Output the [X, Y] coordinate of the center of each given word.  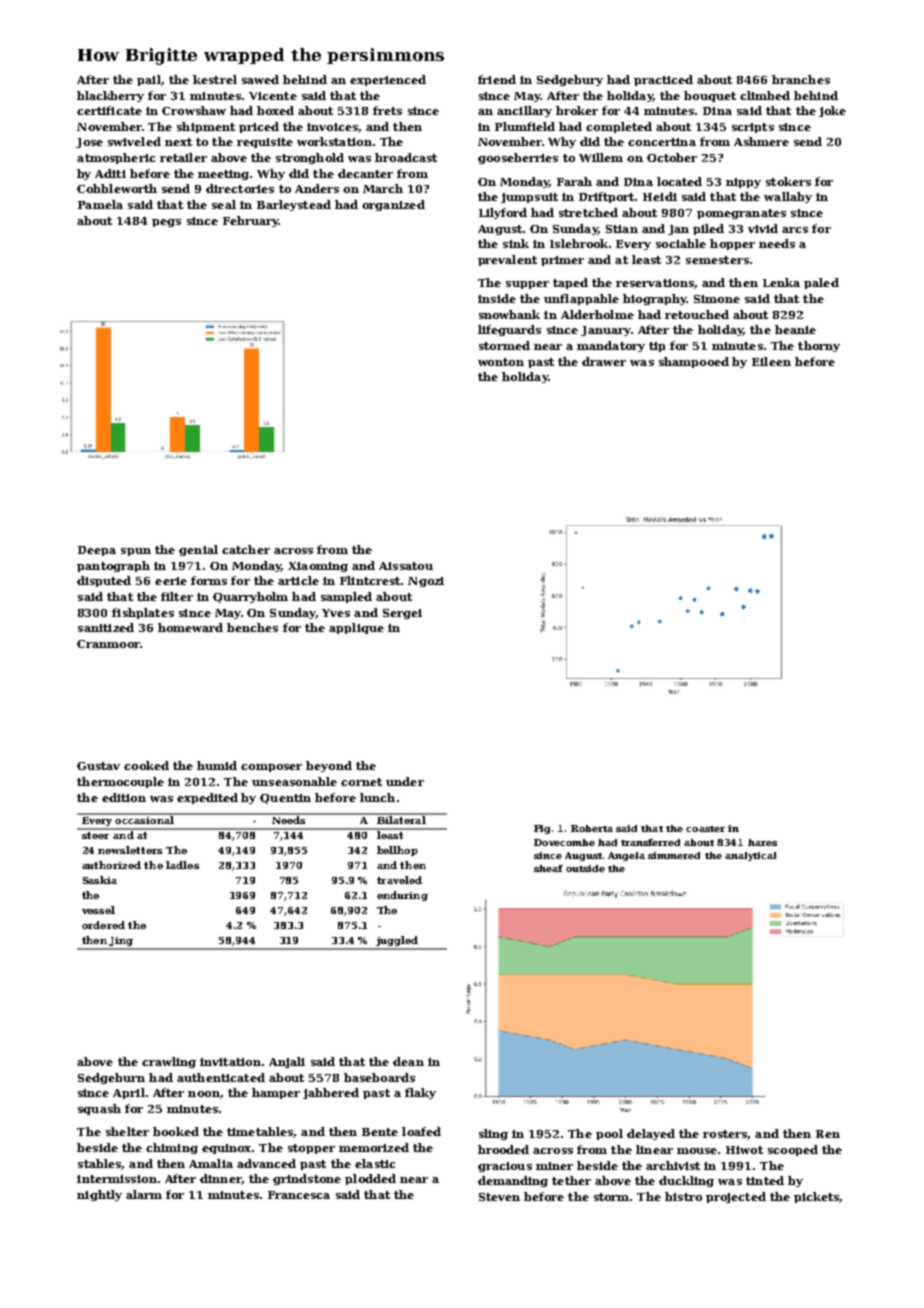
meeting [224, 175]
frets [387, 110]
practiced [663, 80]
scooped [793, 1150]
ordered [103, 925]
